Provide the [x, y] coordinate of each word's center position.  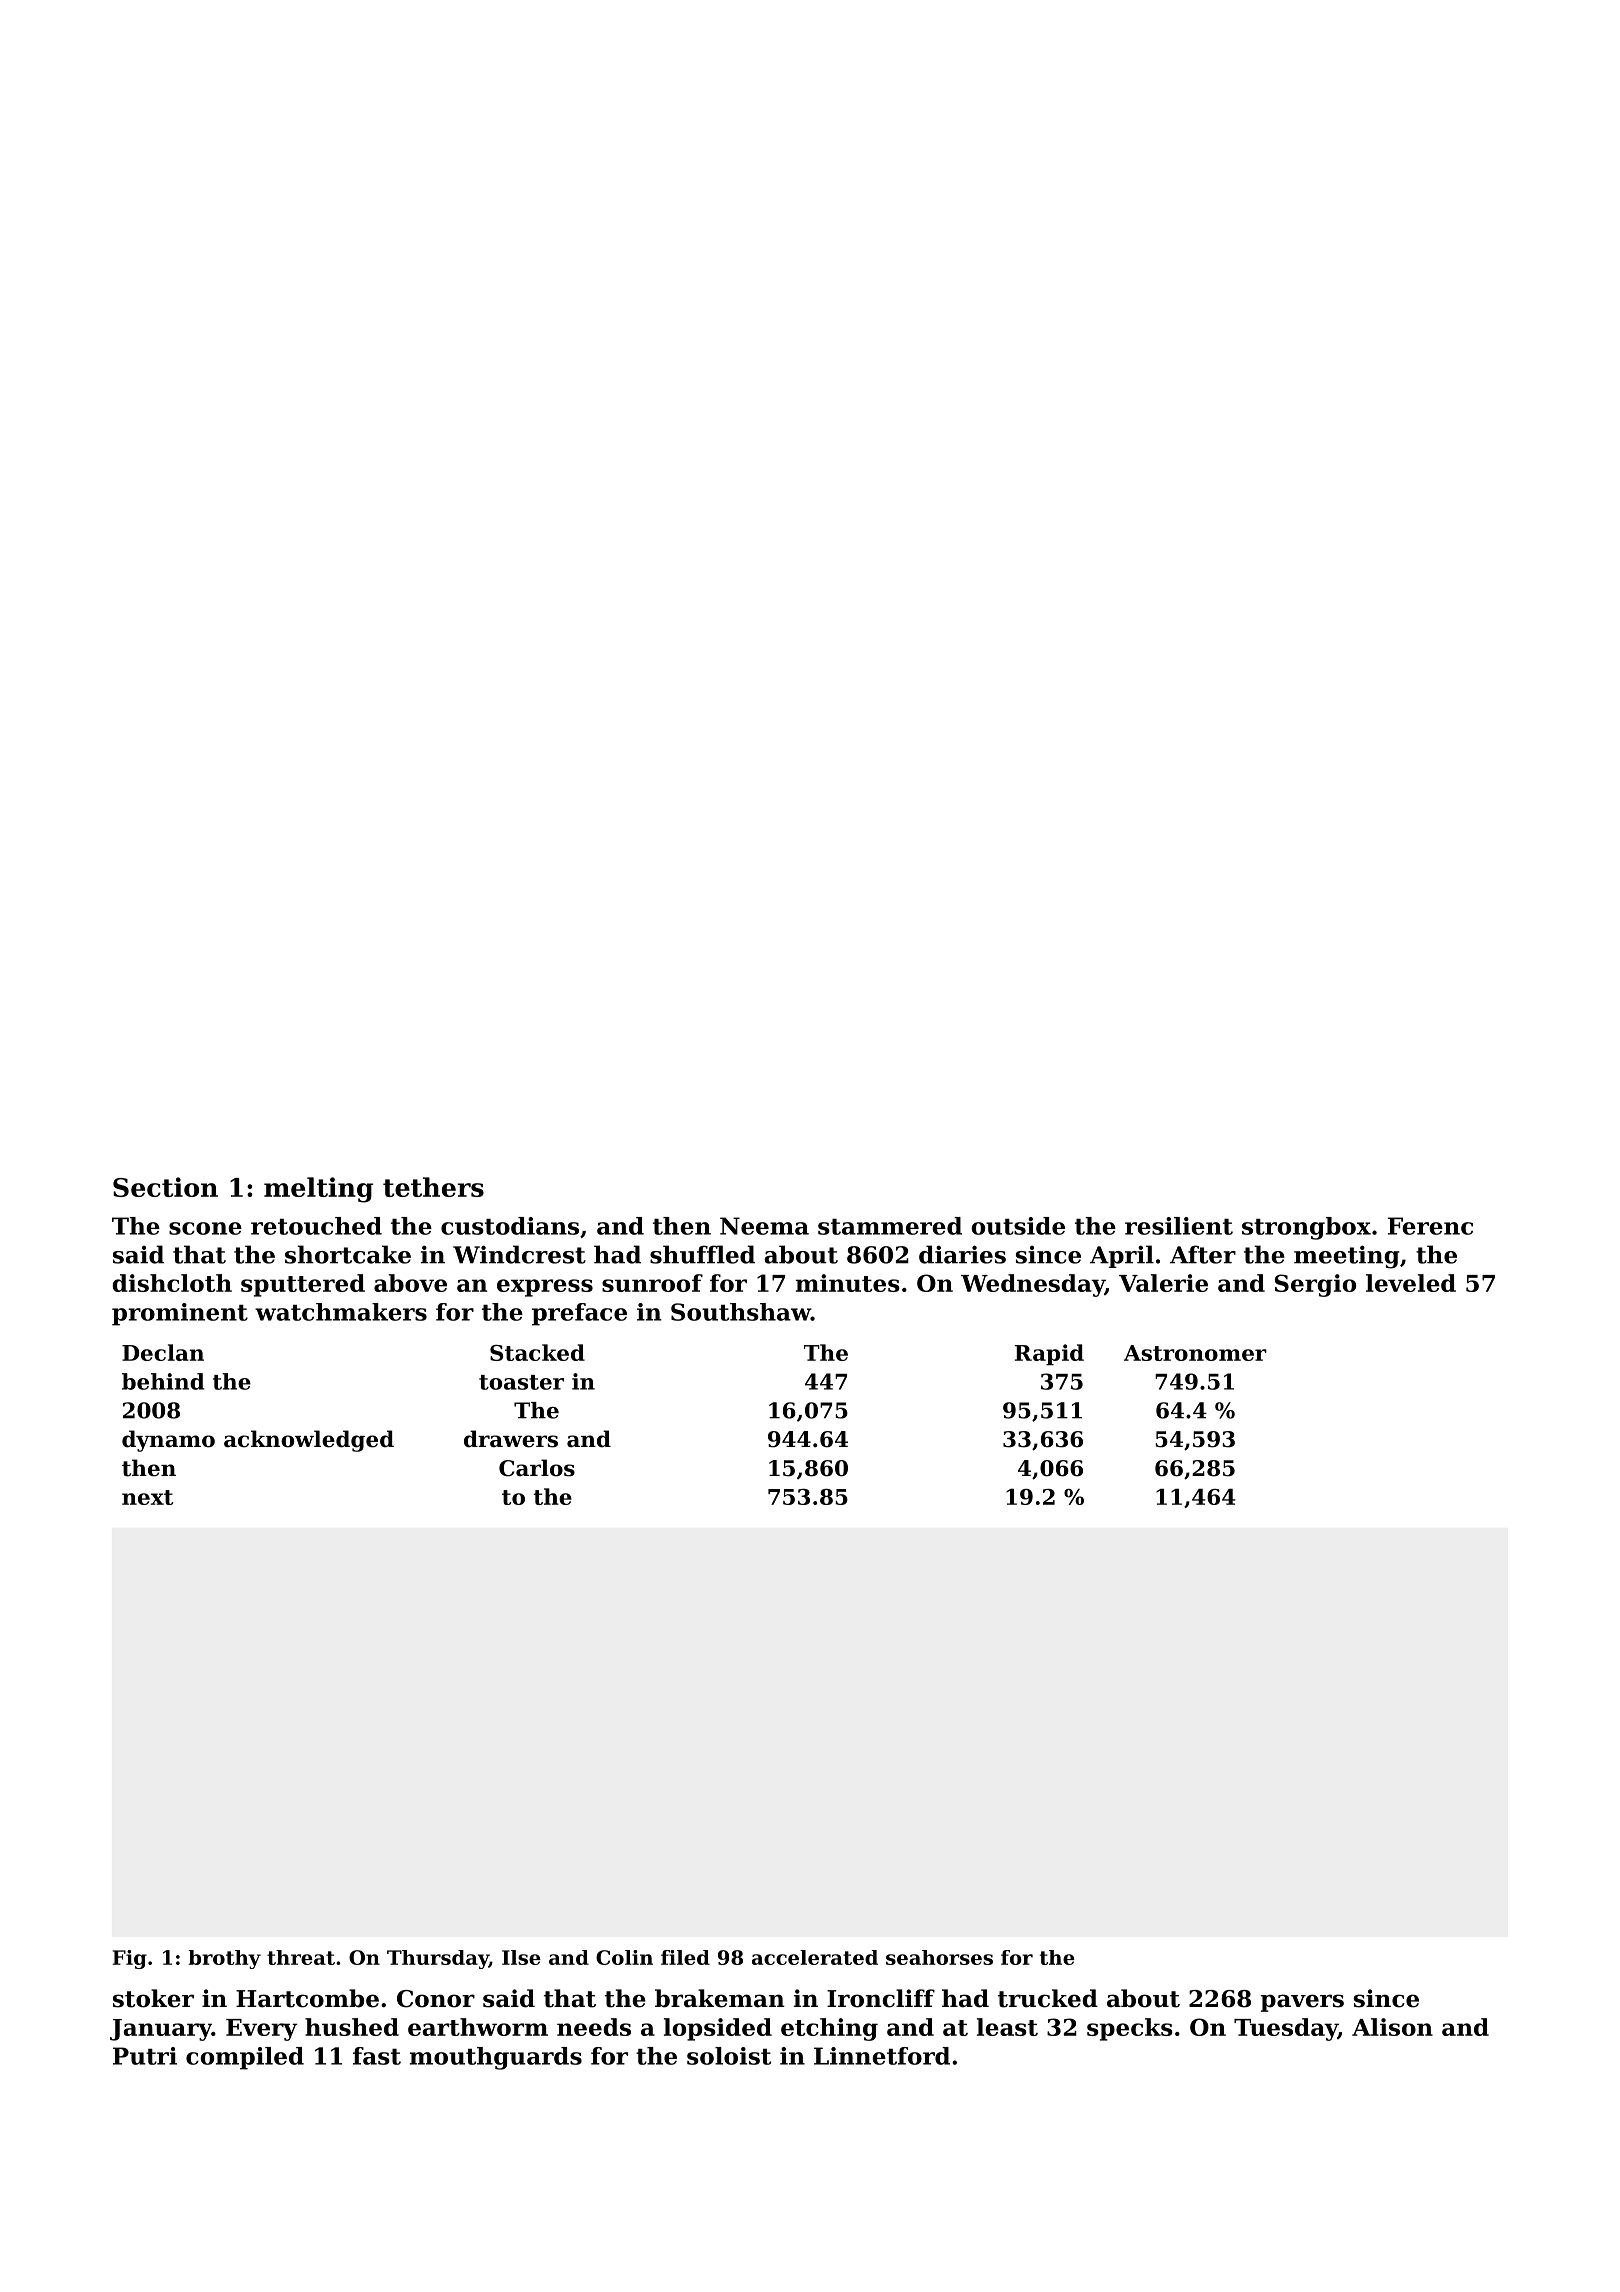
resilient [1179, 1226]
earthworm [478, 2027]
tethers [433, 1187]
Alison [1392, 2027]
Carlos [537, 1468]
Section [165, 1187]
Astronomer [1195, 1353]
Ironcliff [881, 1998]
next [147, 1497]
